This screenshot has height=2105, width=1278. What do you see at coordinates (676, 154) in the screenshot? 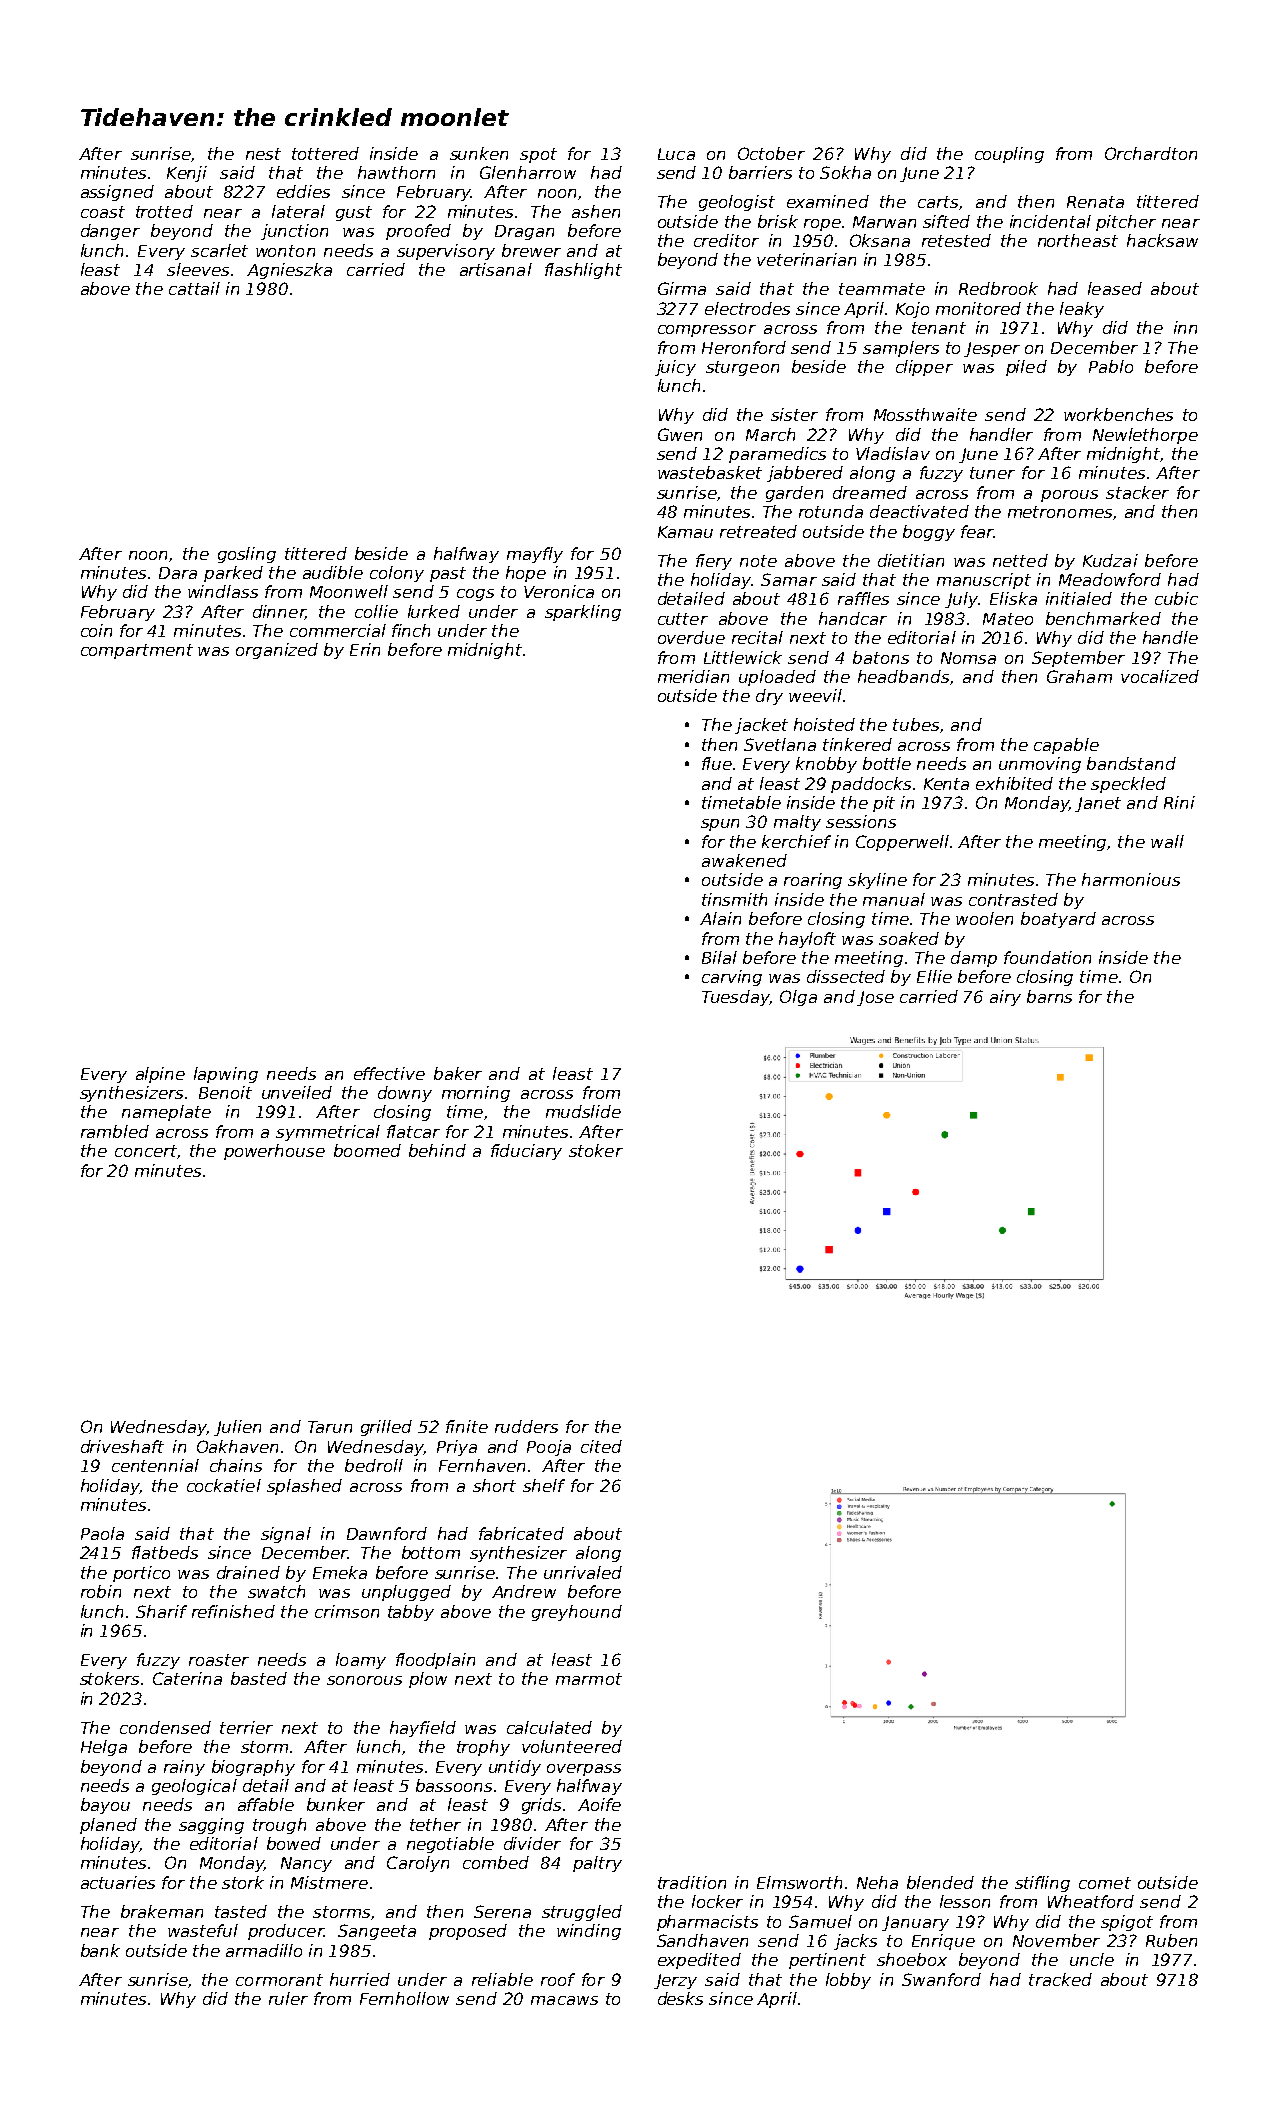
I see `Luca` at bounding box center [676, 154].
